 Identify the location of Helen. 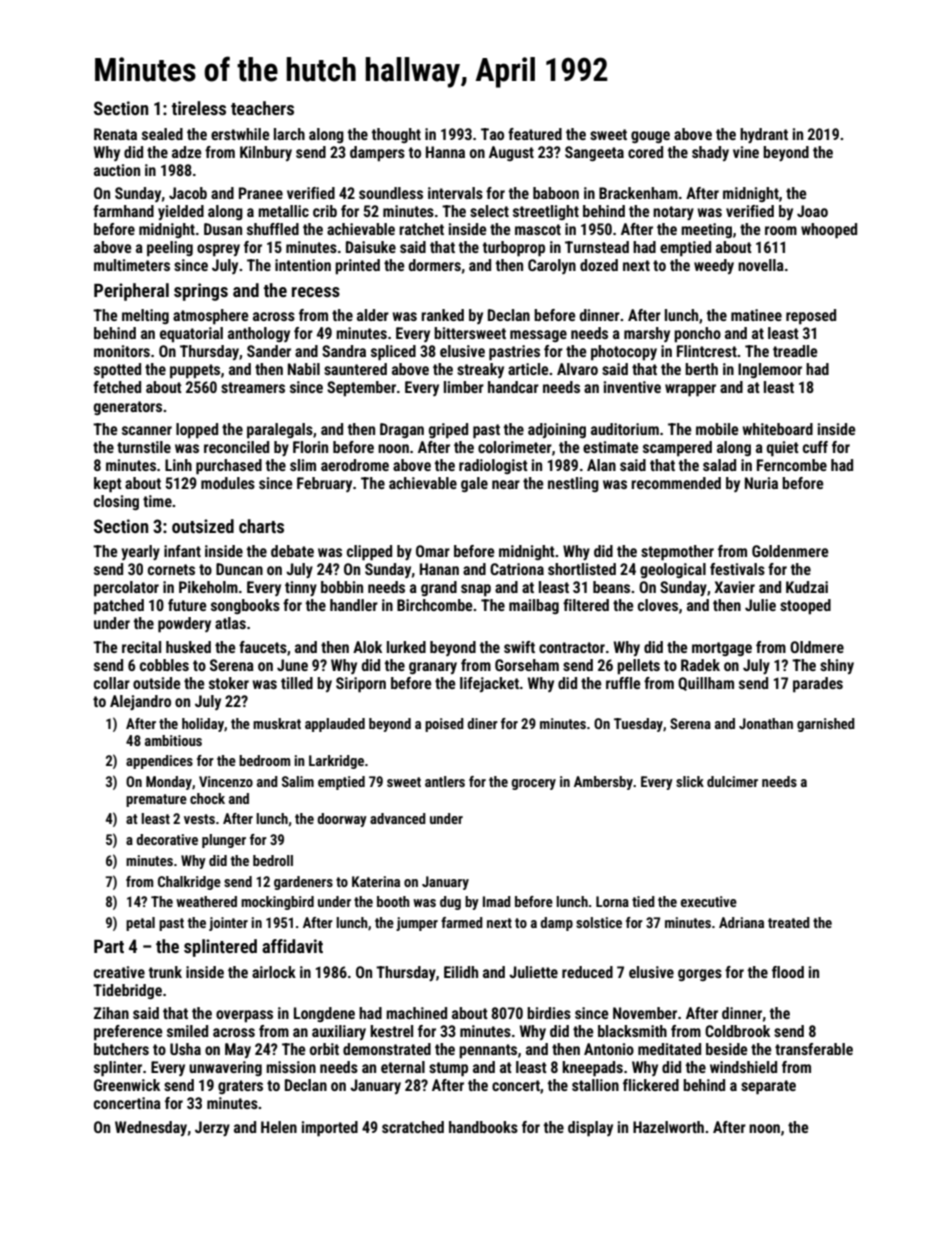
(279, 1127).
